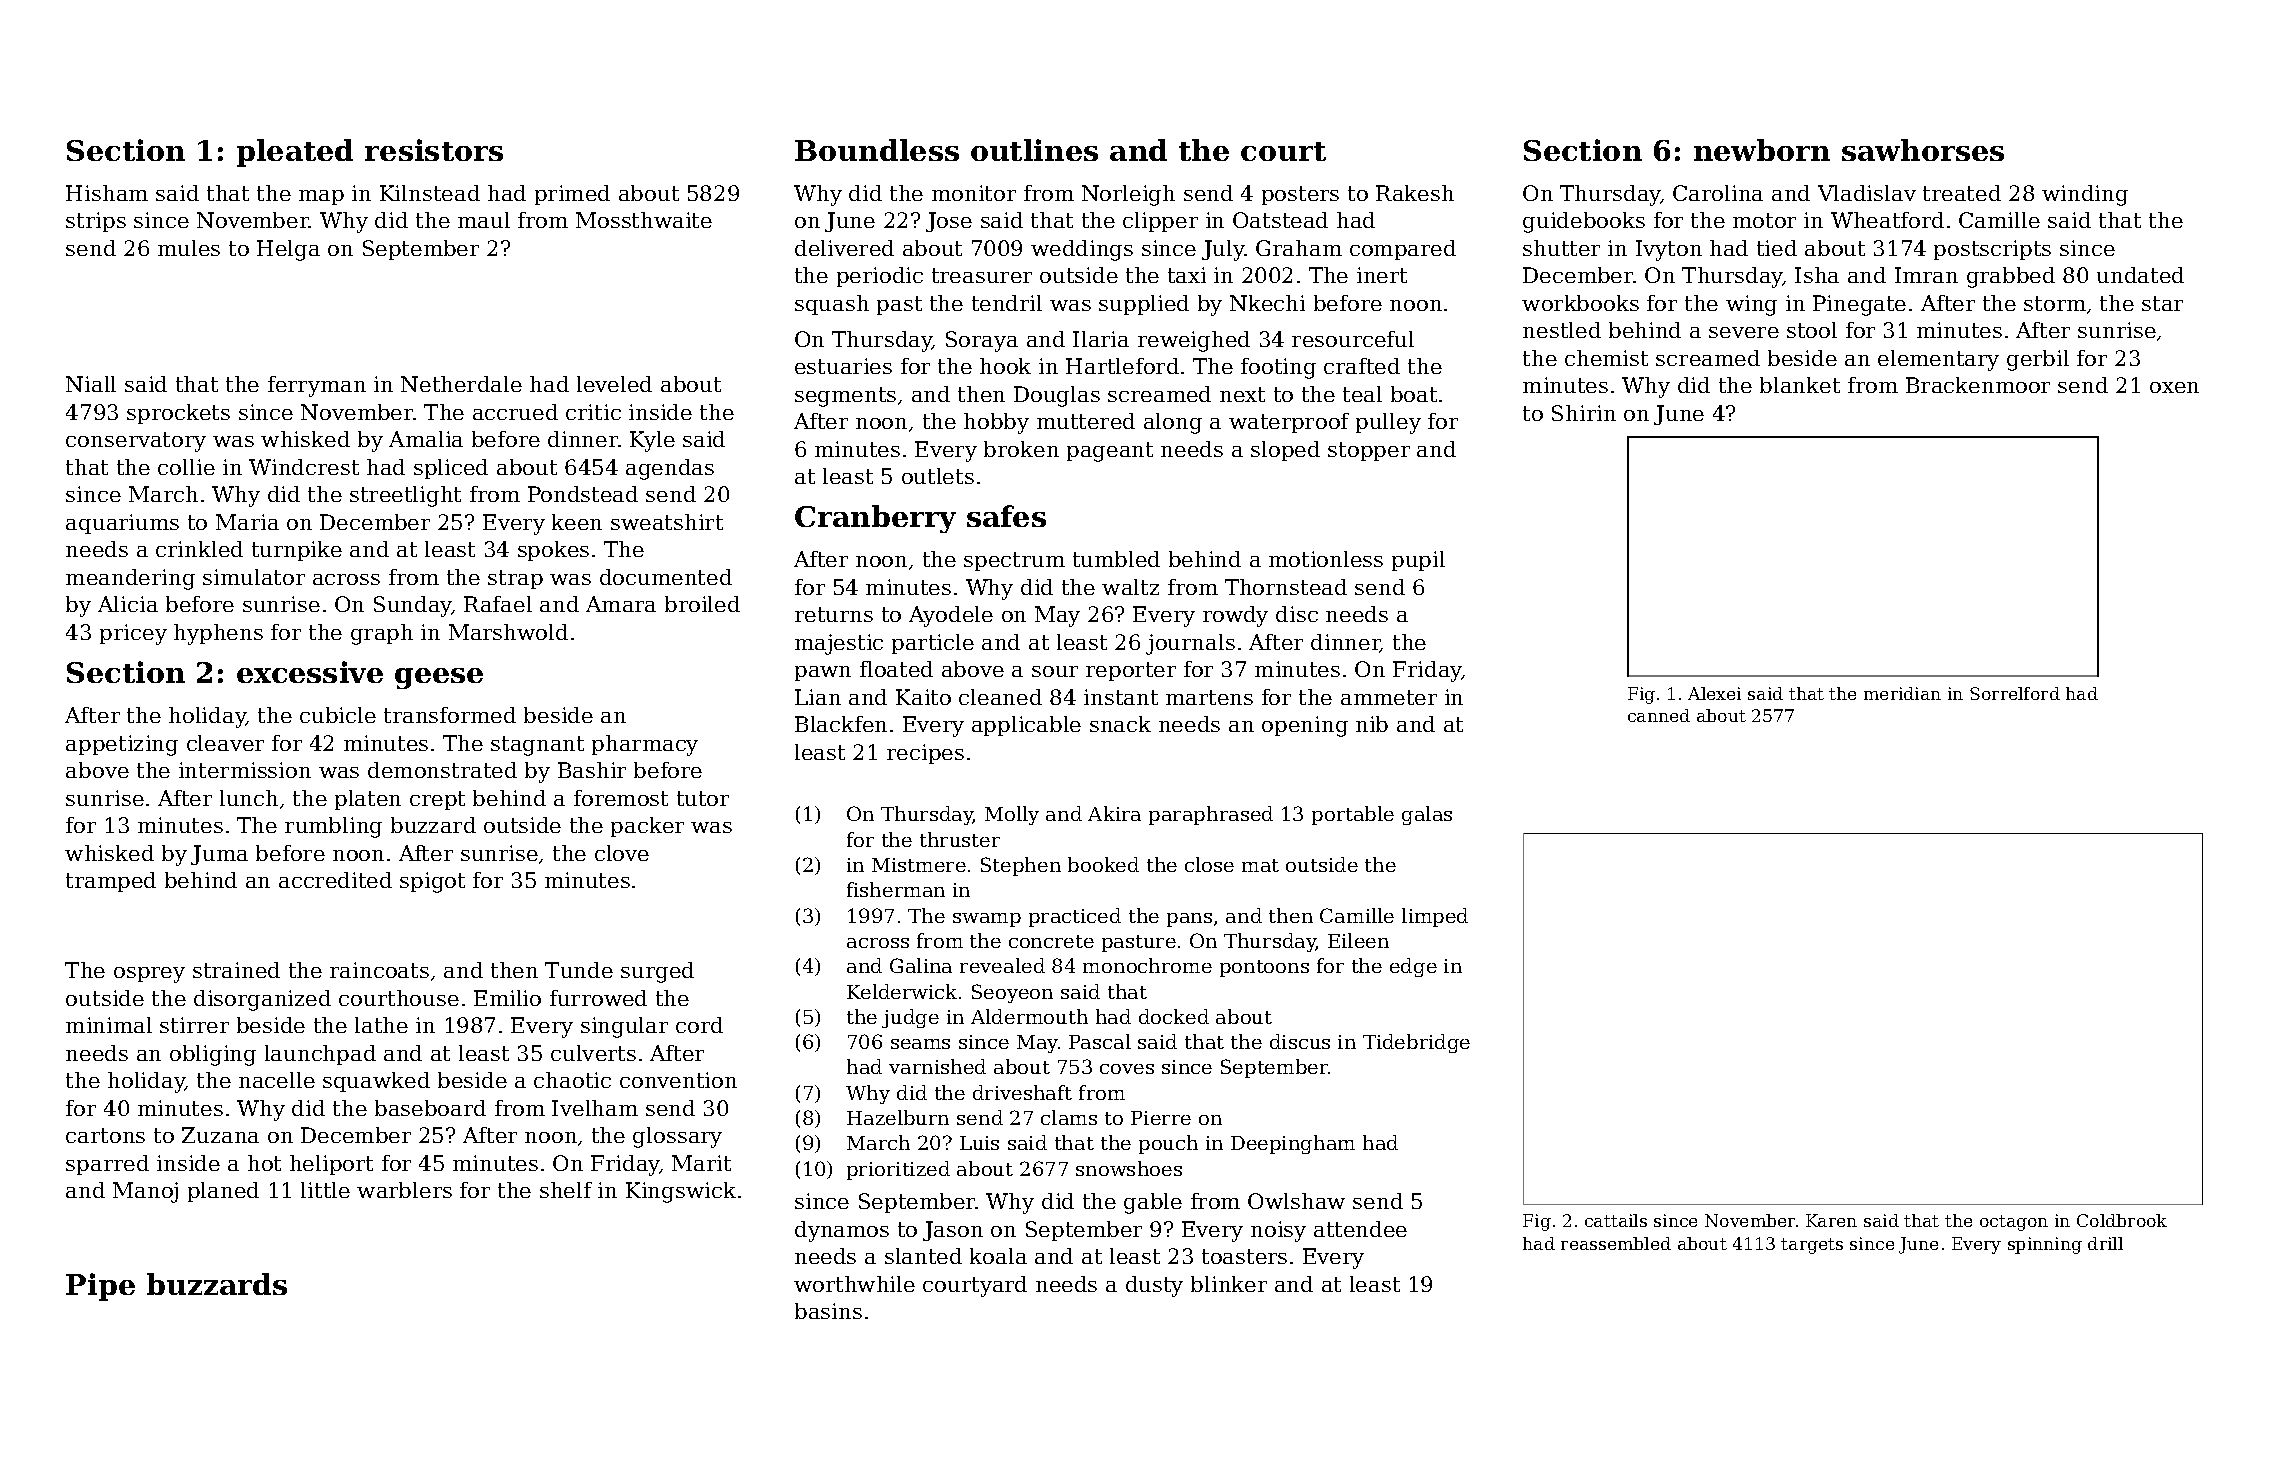 Image resolution: width=2269 pixels, height=1468 pixels. Describe the element at coordinates (842, 1231) in the image. I see `dynamos` at that location.
